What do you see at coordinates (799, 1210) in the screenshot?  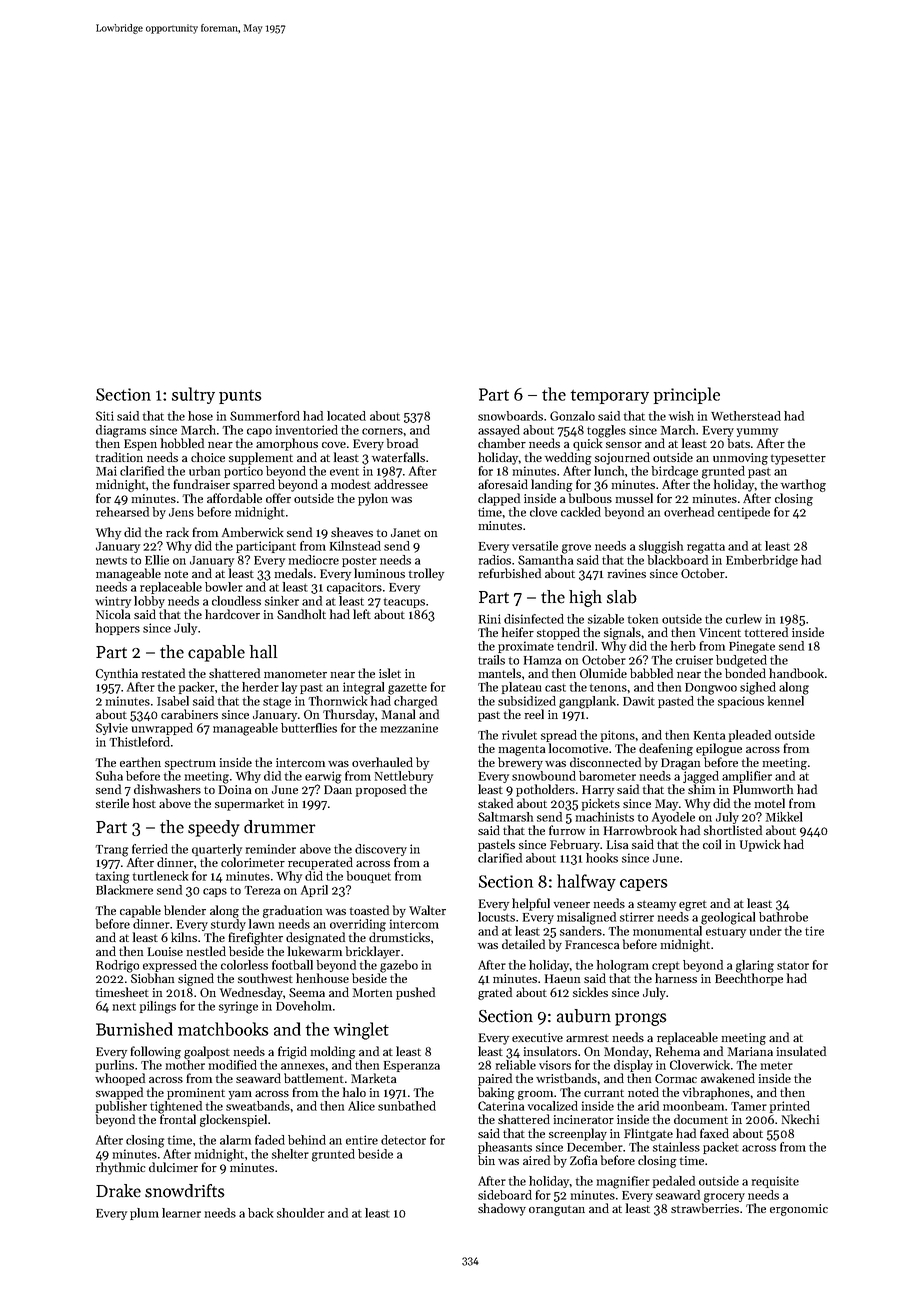 I see `ergonomic` at bounding box center [799, 1210].
